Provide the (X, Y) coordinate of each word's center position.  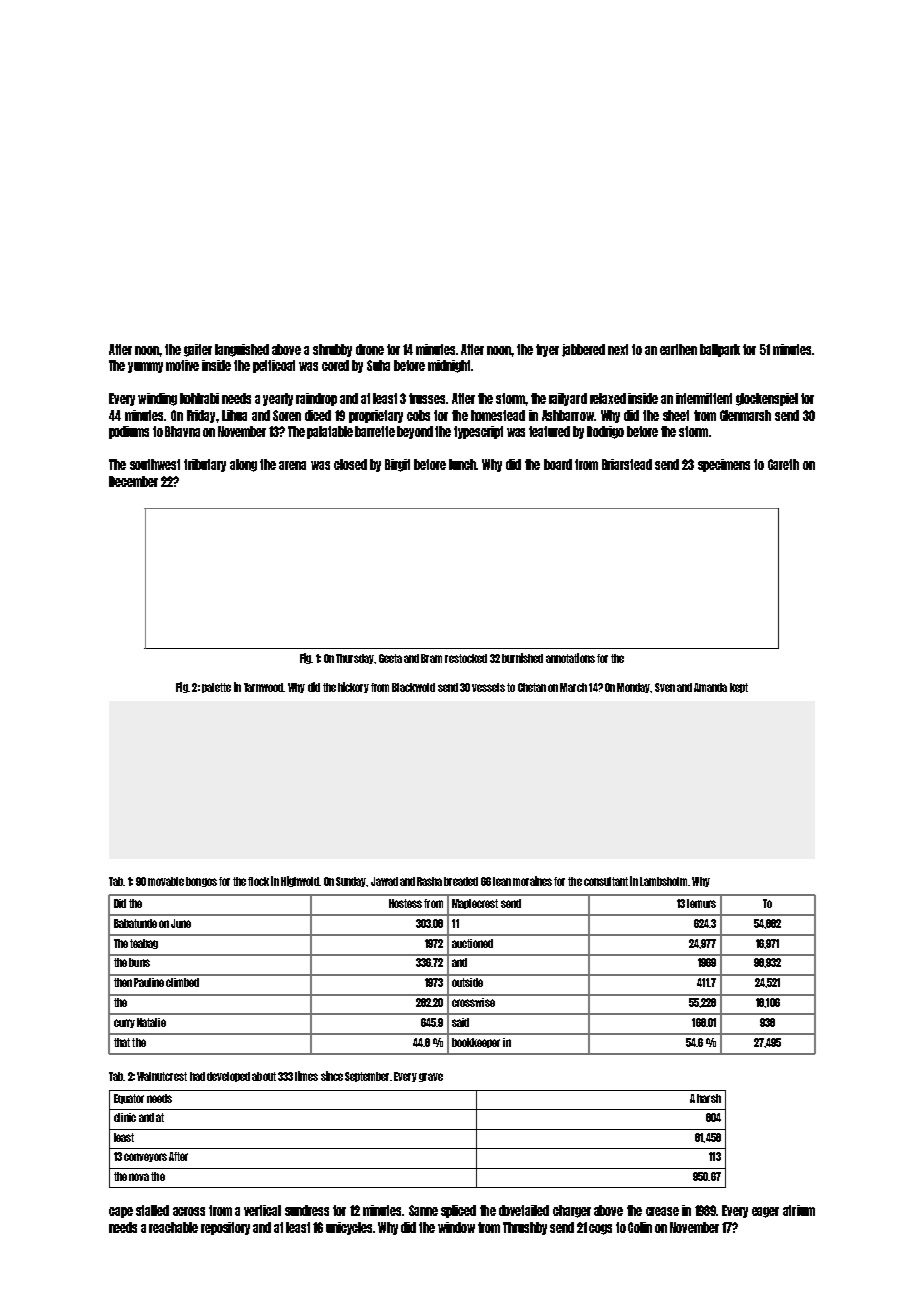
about (264, 1076)
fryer (547, 350)
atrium (799, 1210)
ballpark (720, 350)
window (456, 1227)
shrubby (332, 350)
